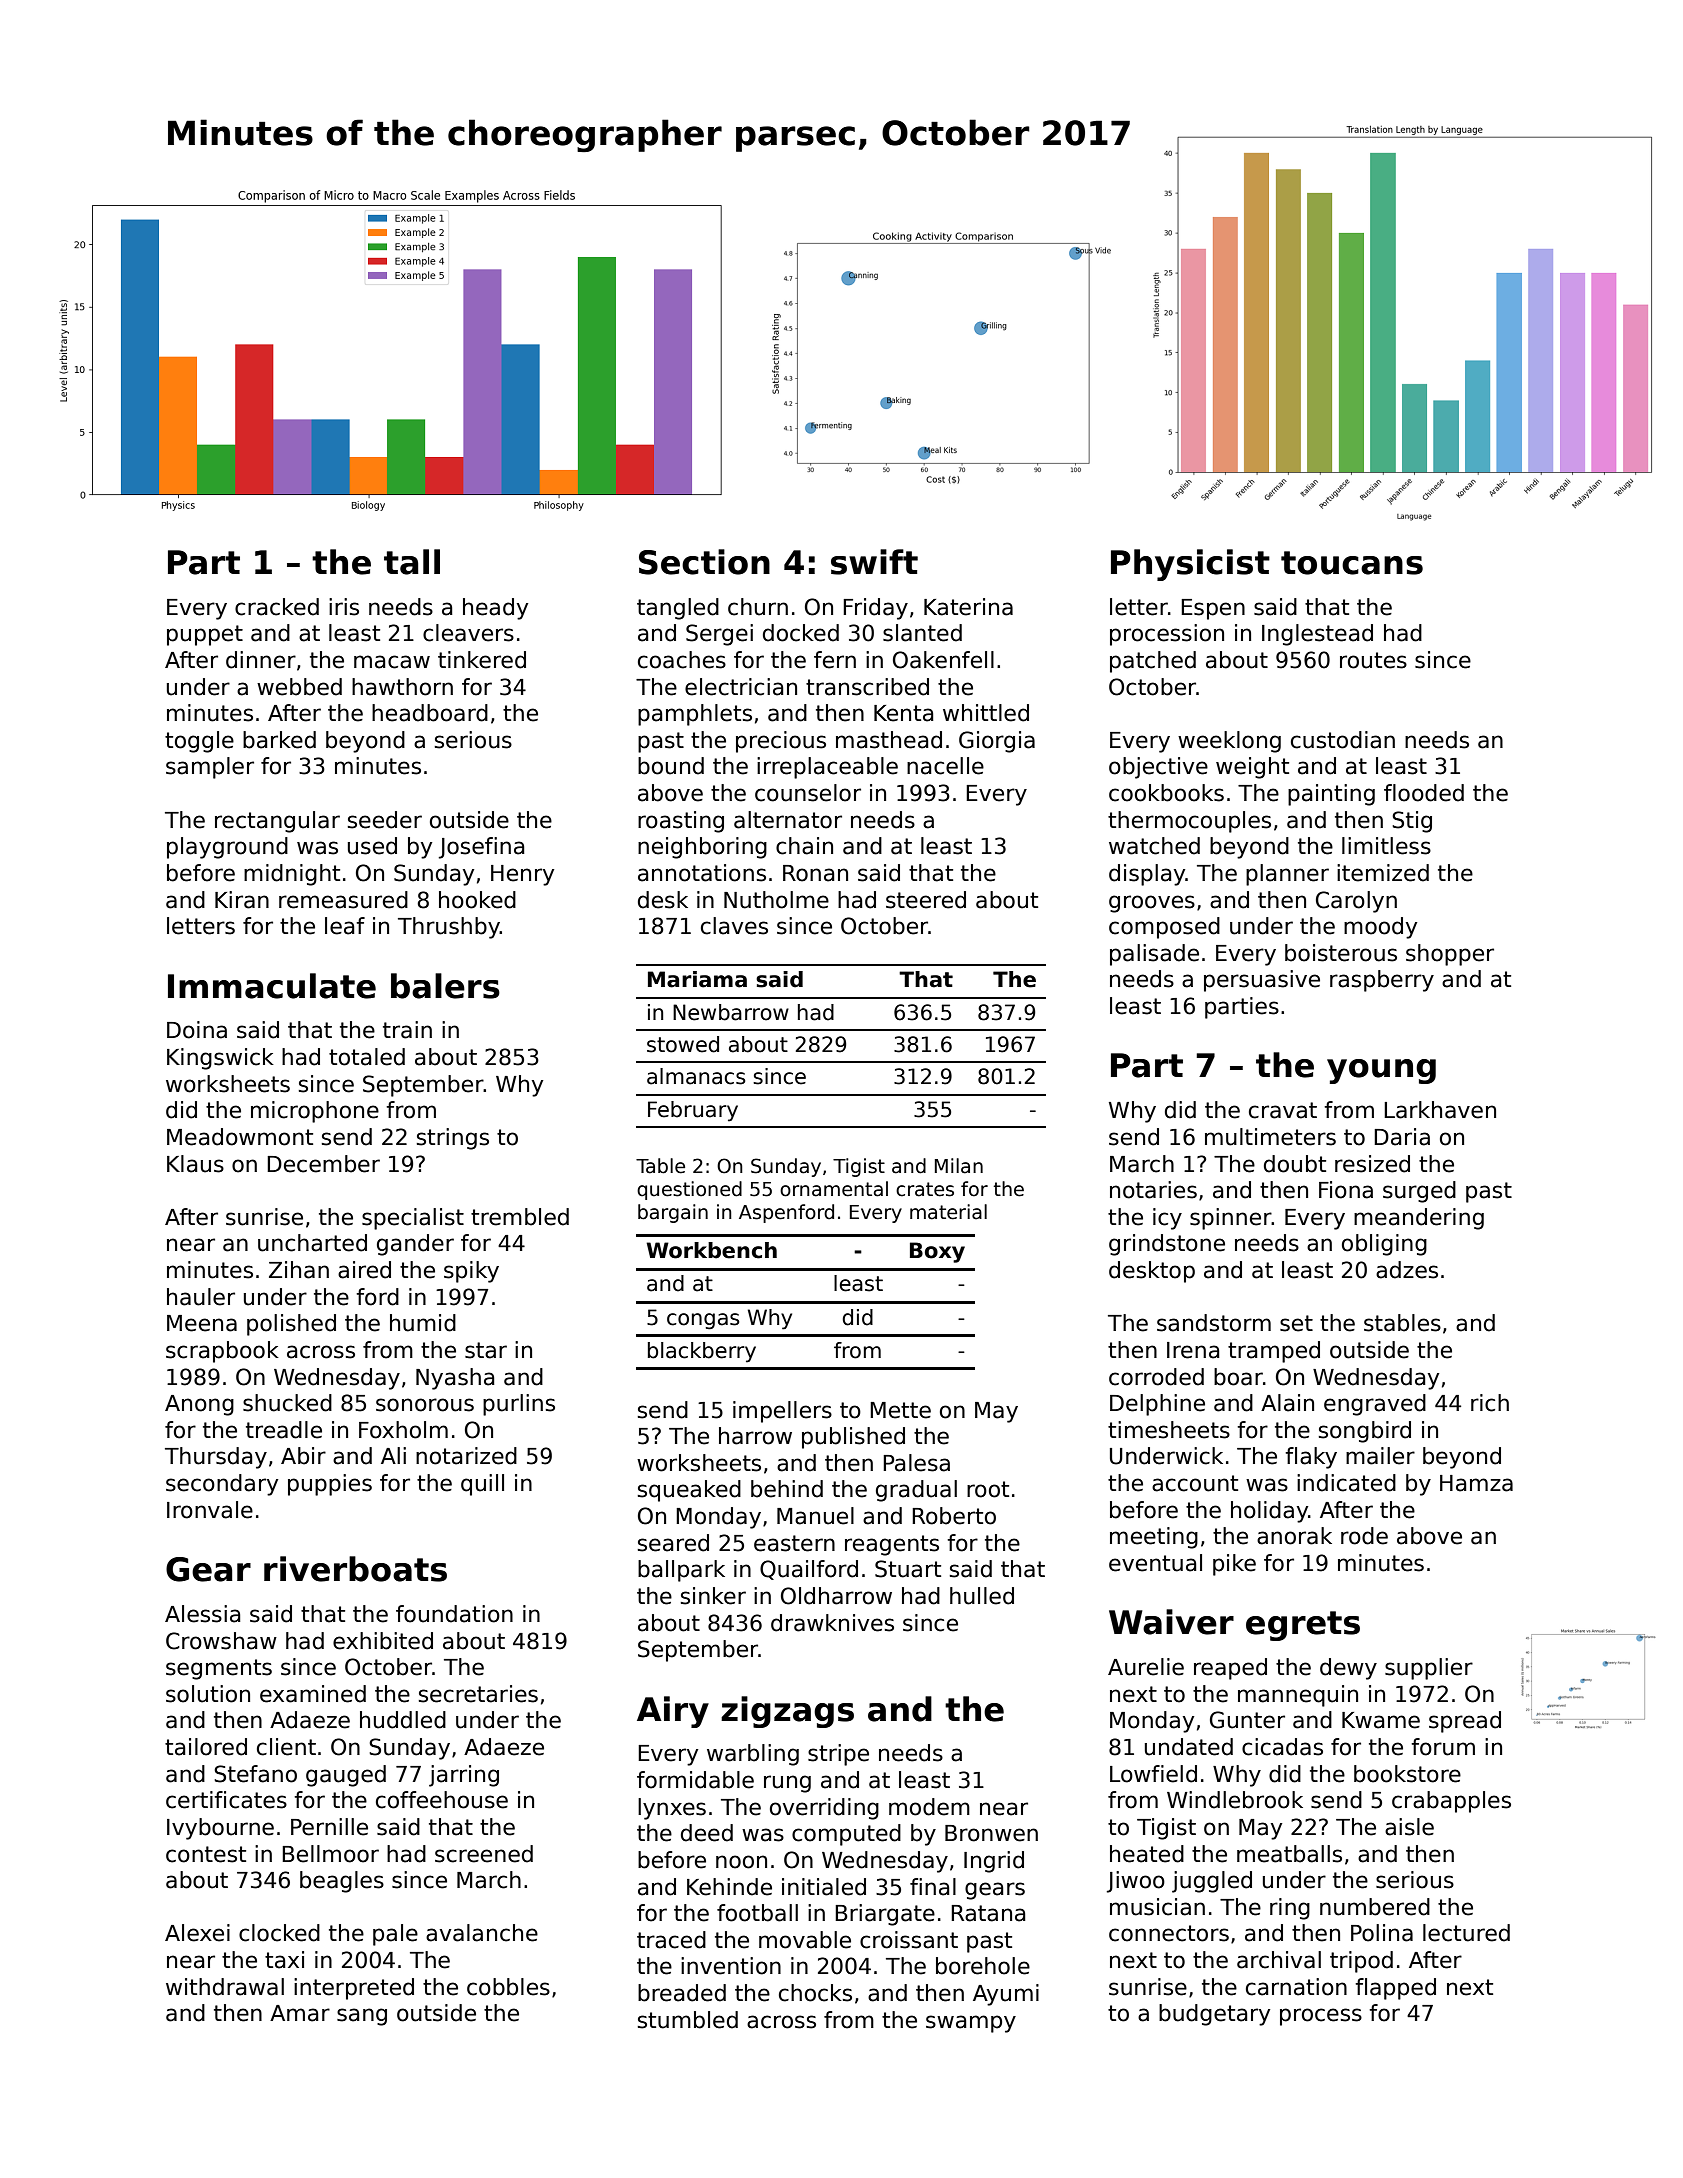 This screenshot has height=2178, width=1683. Describe the element at coordinates (1440, 1110) in the screenshot. I see `Larkhaven` at that location.
